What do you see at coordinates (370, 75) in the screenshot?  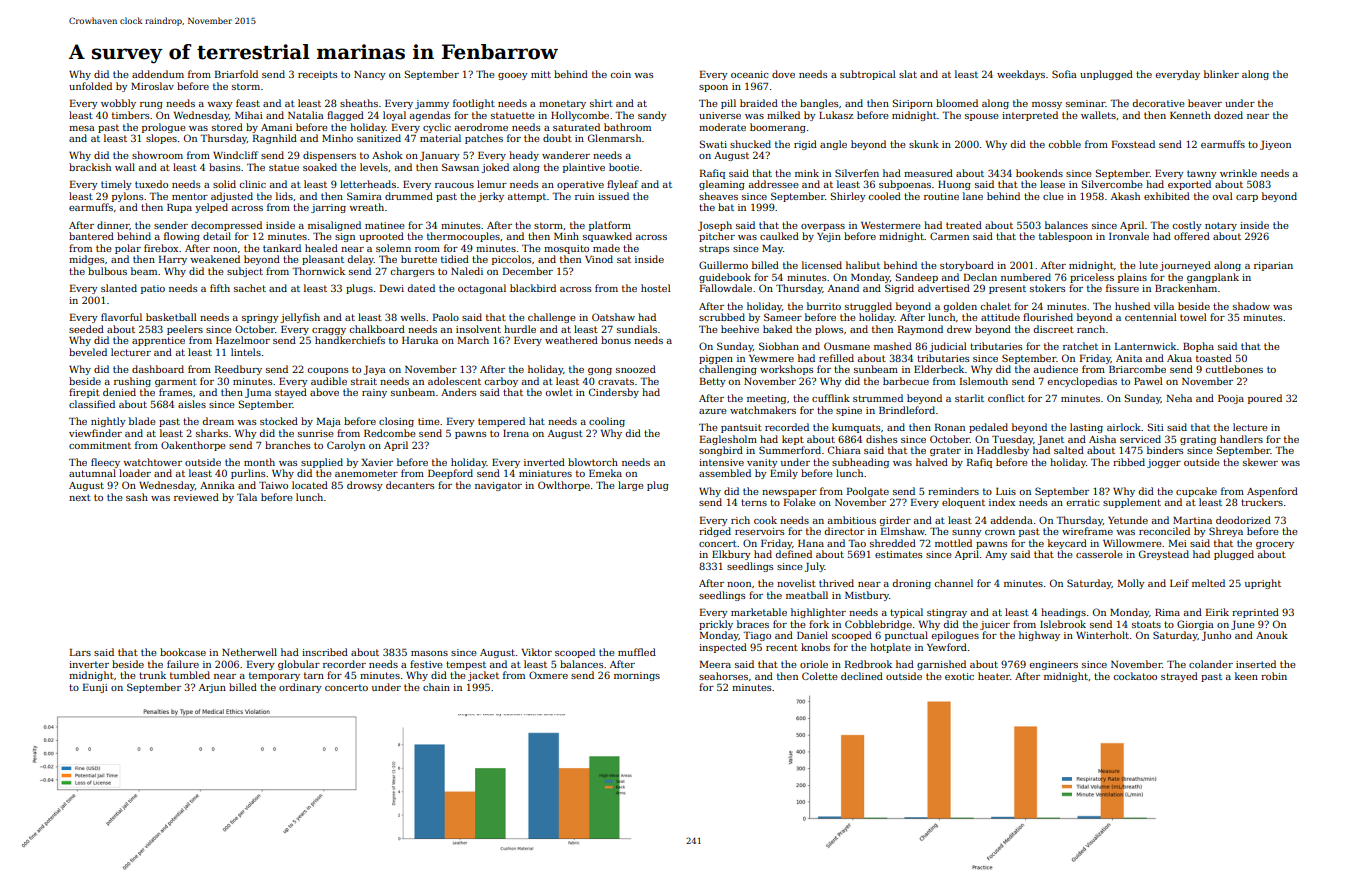 I see `Nancy` at bounding box center [370, 75].
